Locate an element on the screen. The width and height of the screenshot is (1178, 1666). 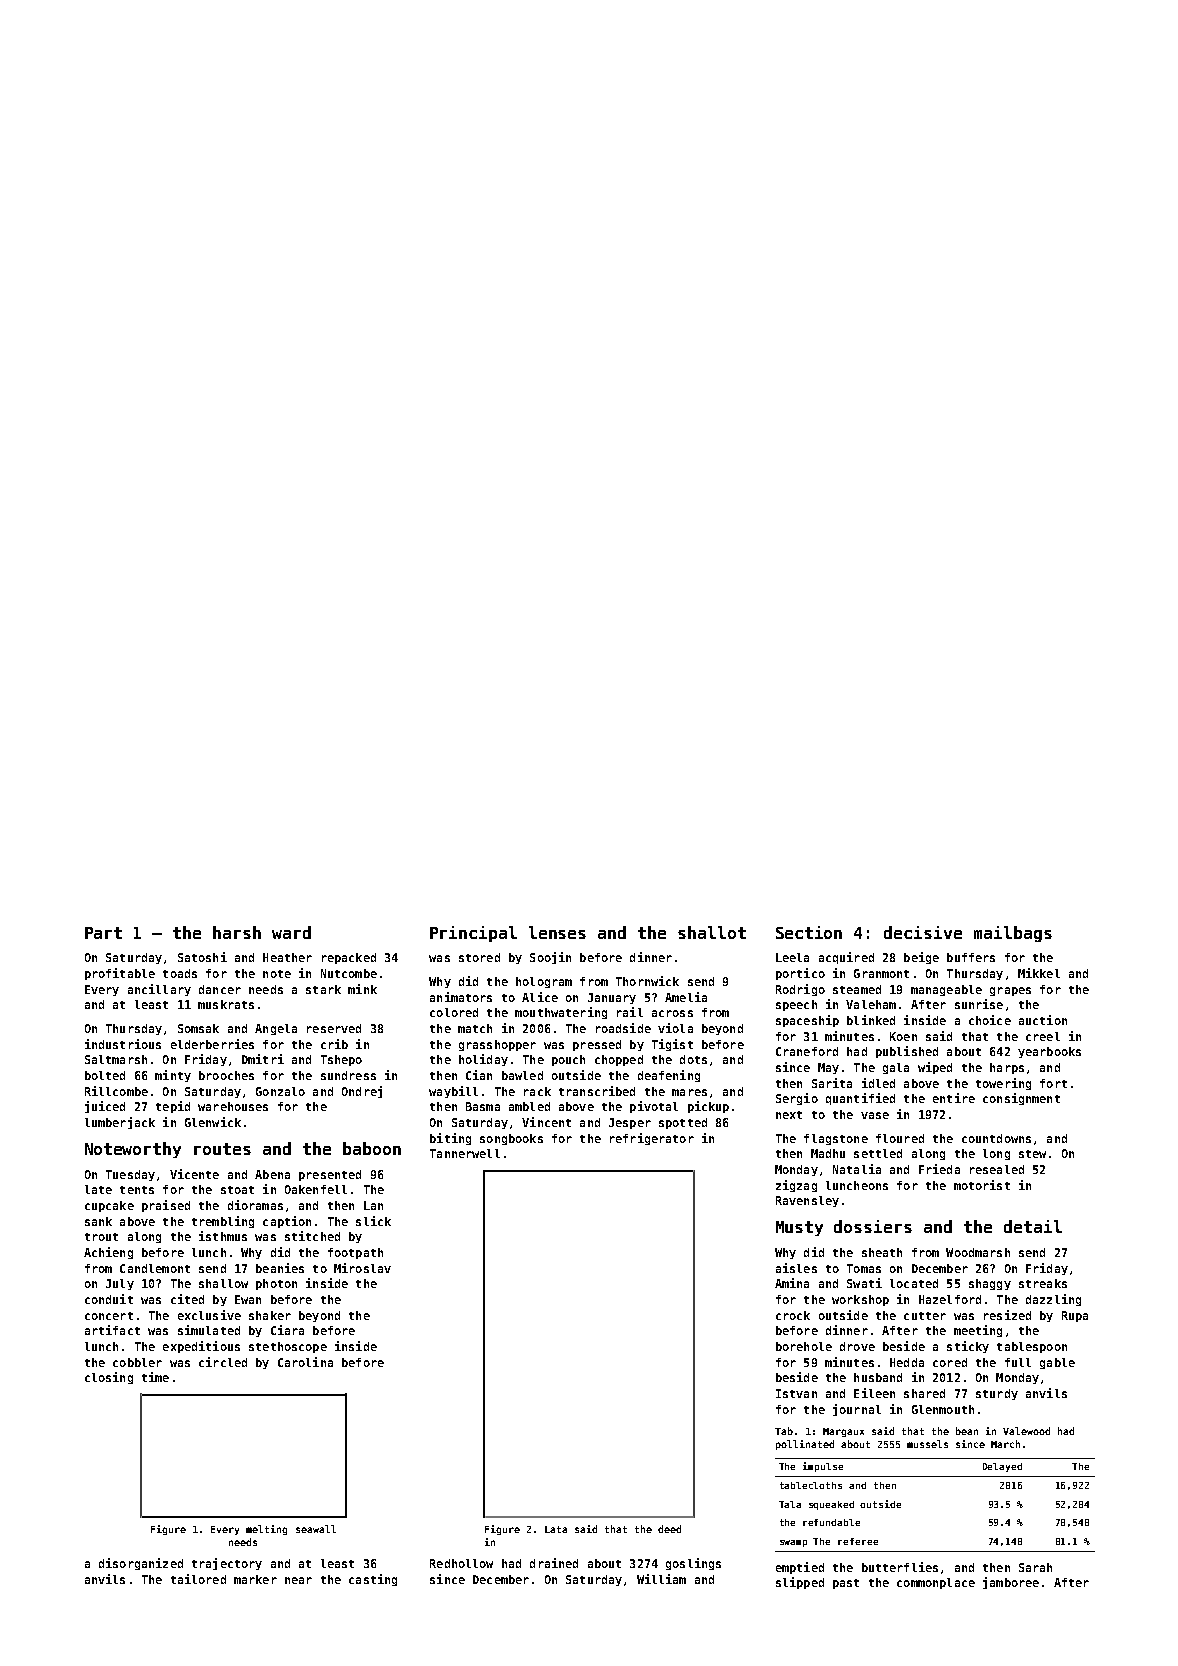
bolted is located at coordinates (105, 1075).
